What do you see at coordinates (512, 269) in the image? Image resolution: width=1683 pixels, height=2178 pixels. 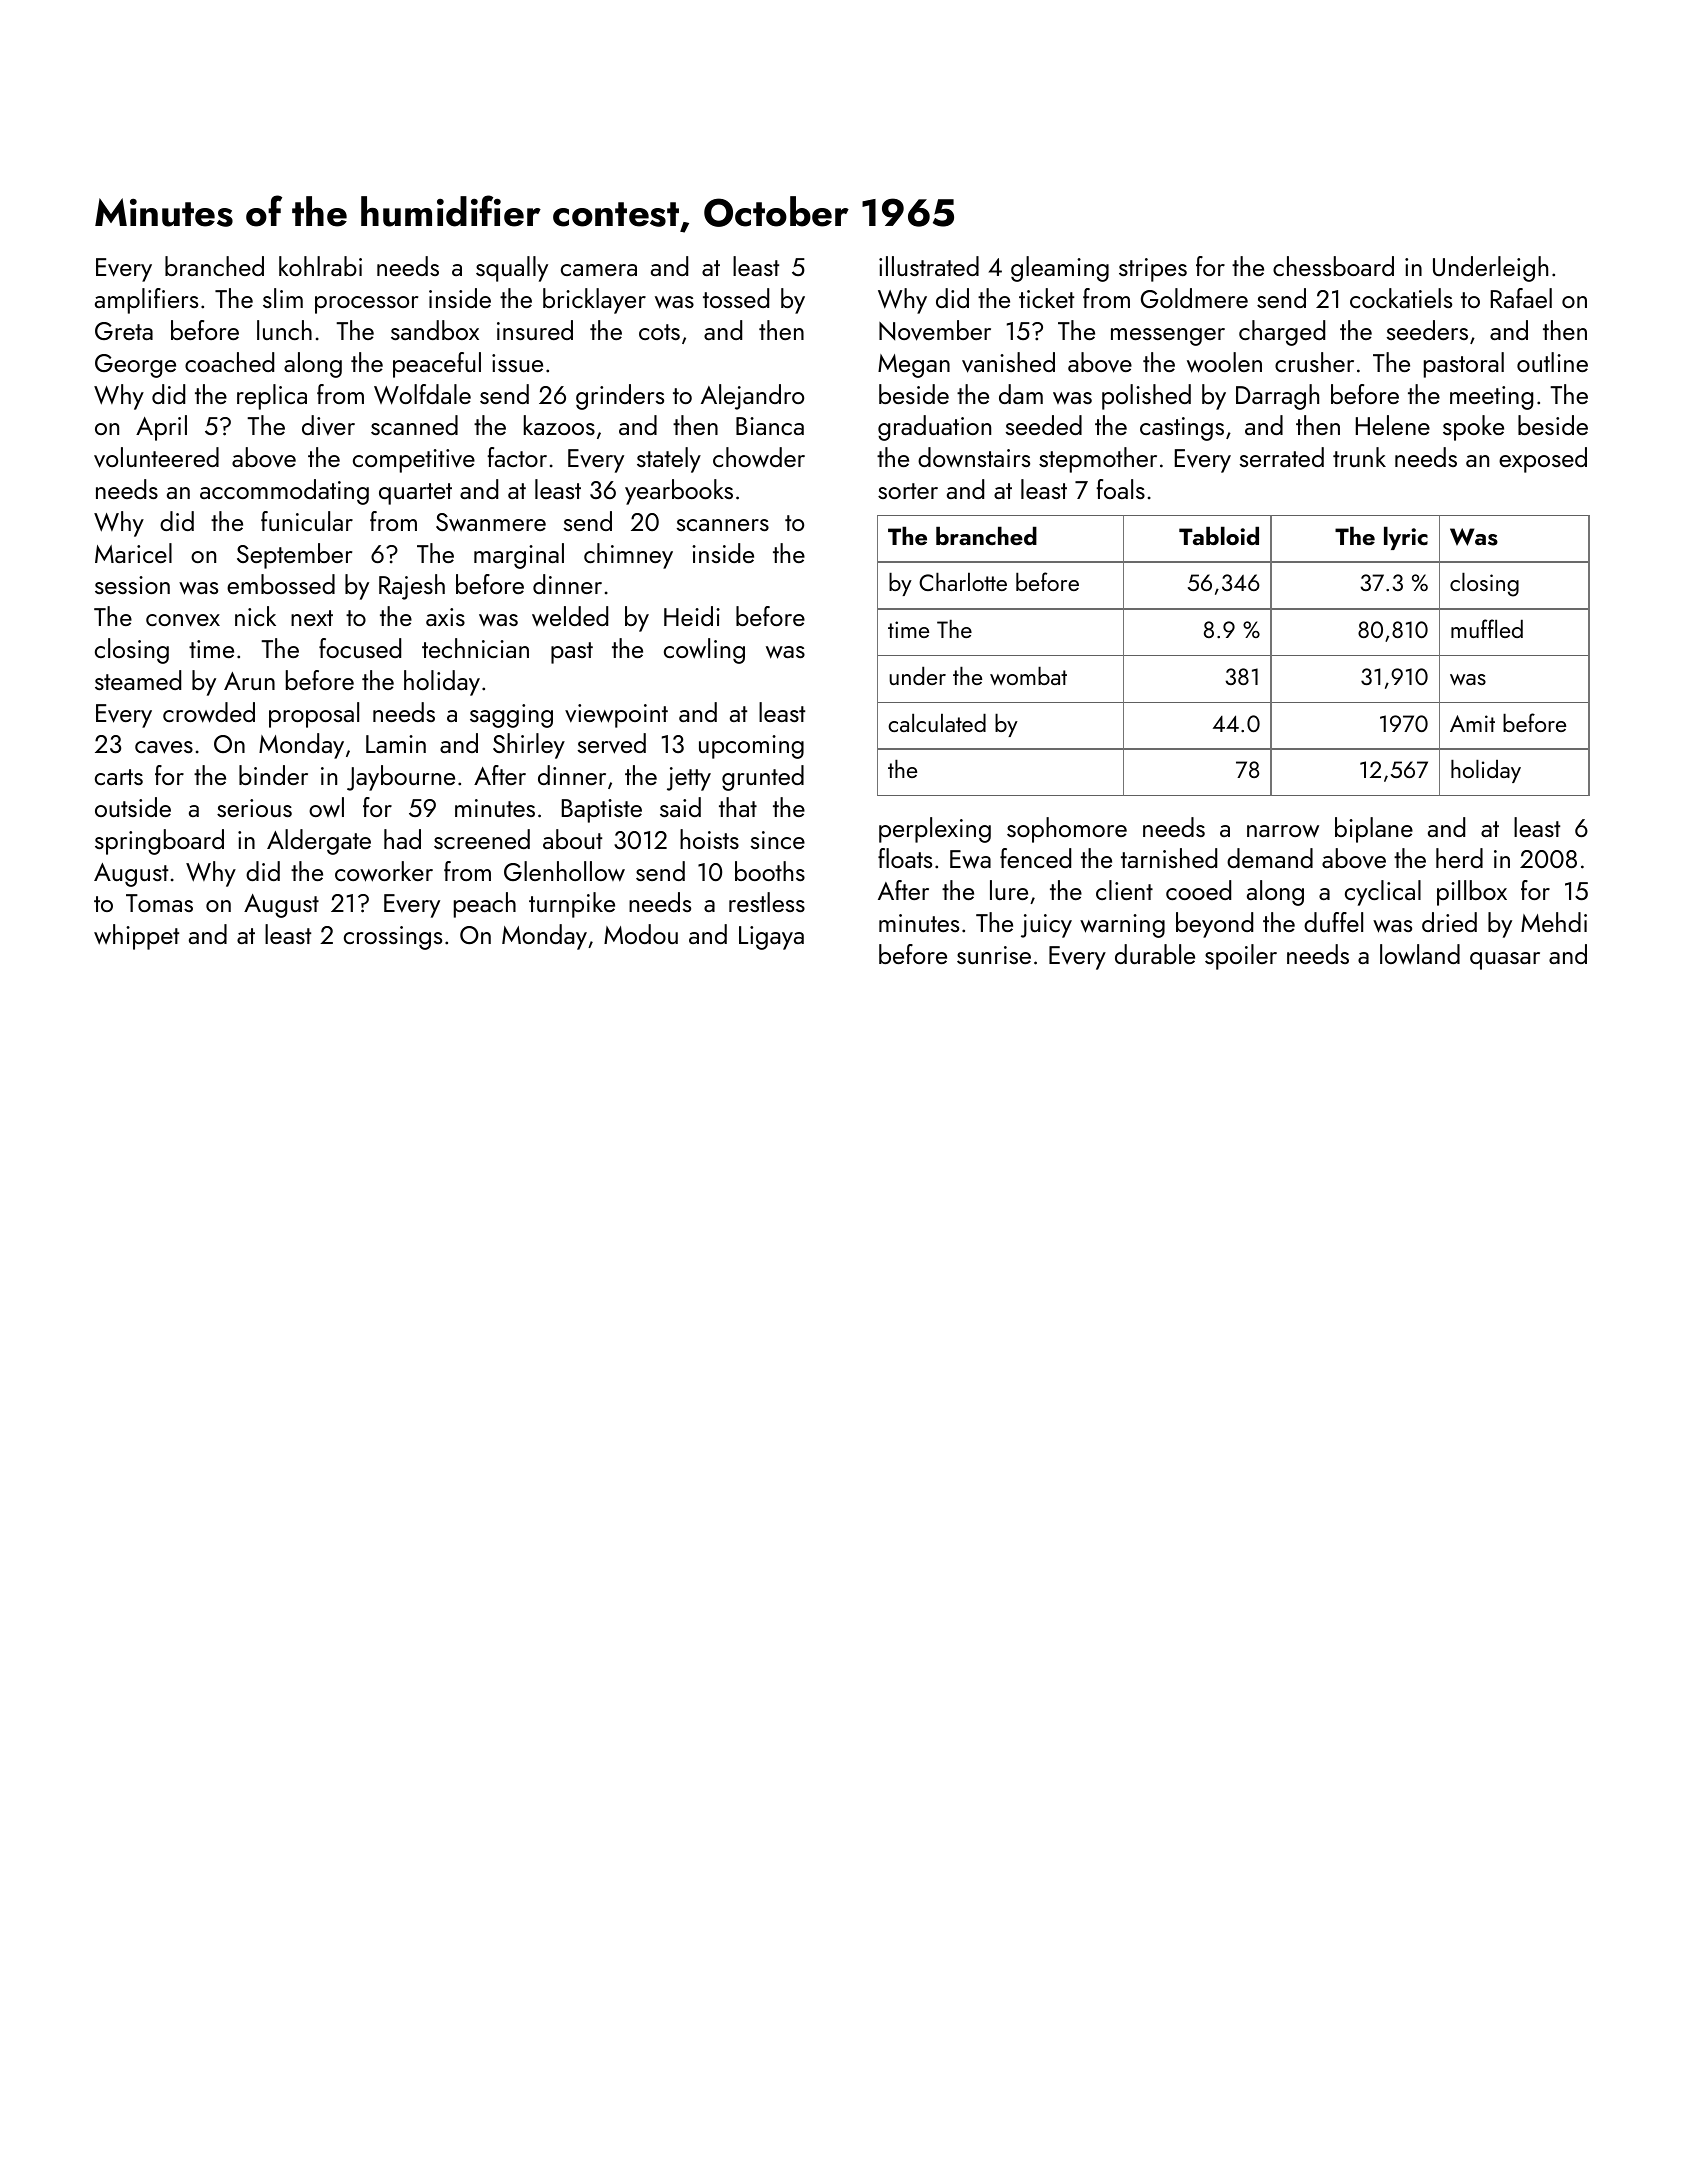 I see `squally` at bounding box center [512, 269].
